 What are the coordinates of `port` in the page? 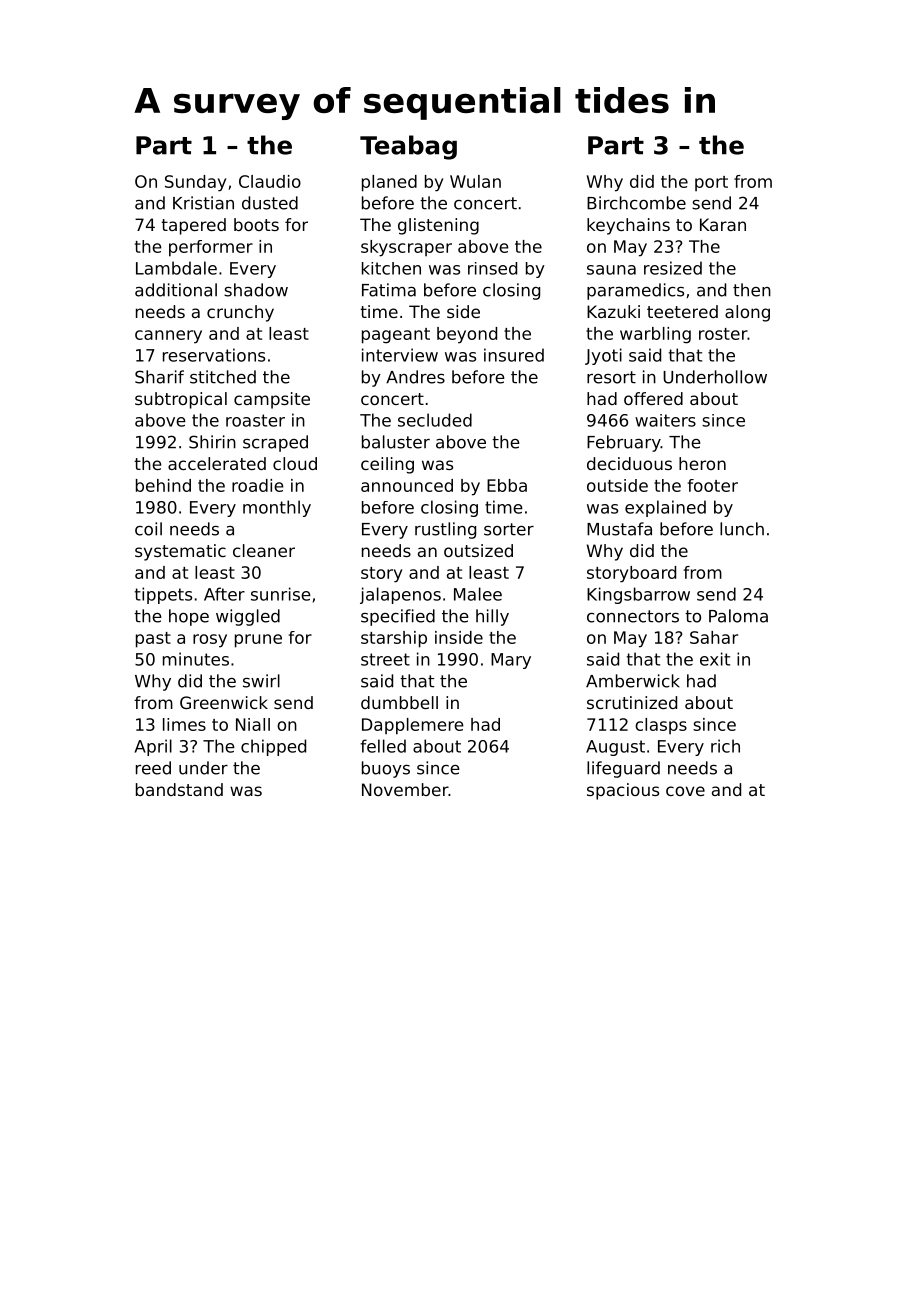 It's located at (711, 183).
